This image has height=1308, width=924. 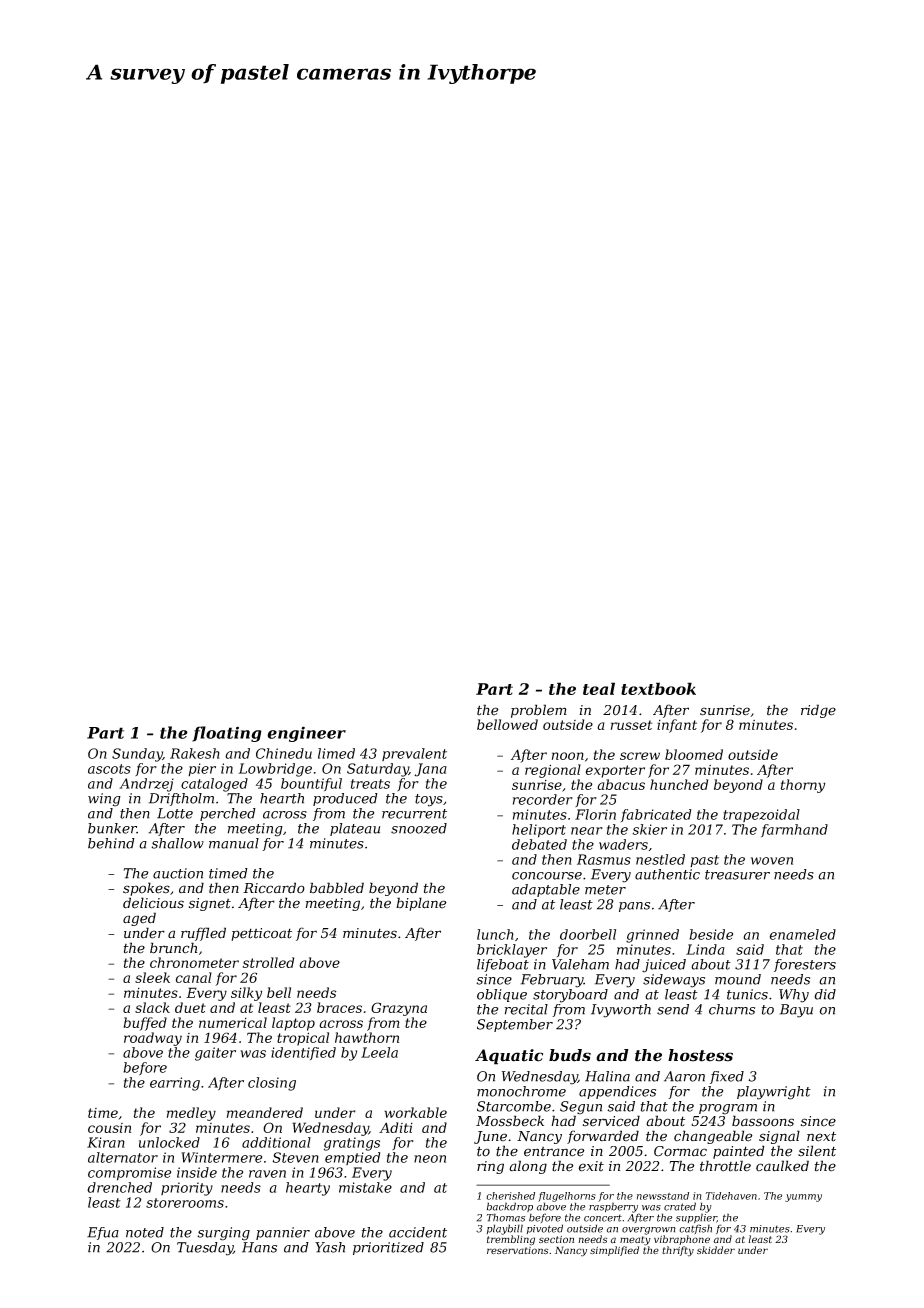 I want to click on floating, so click(x=227, y=734).
